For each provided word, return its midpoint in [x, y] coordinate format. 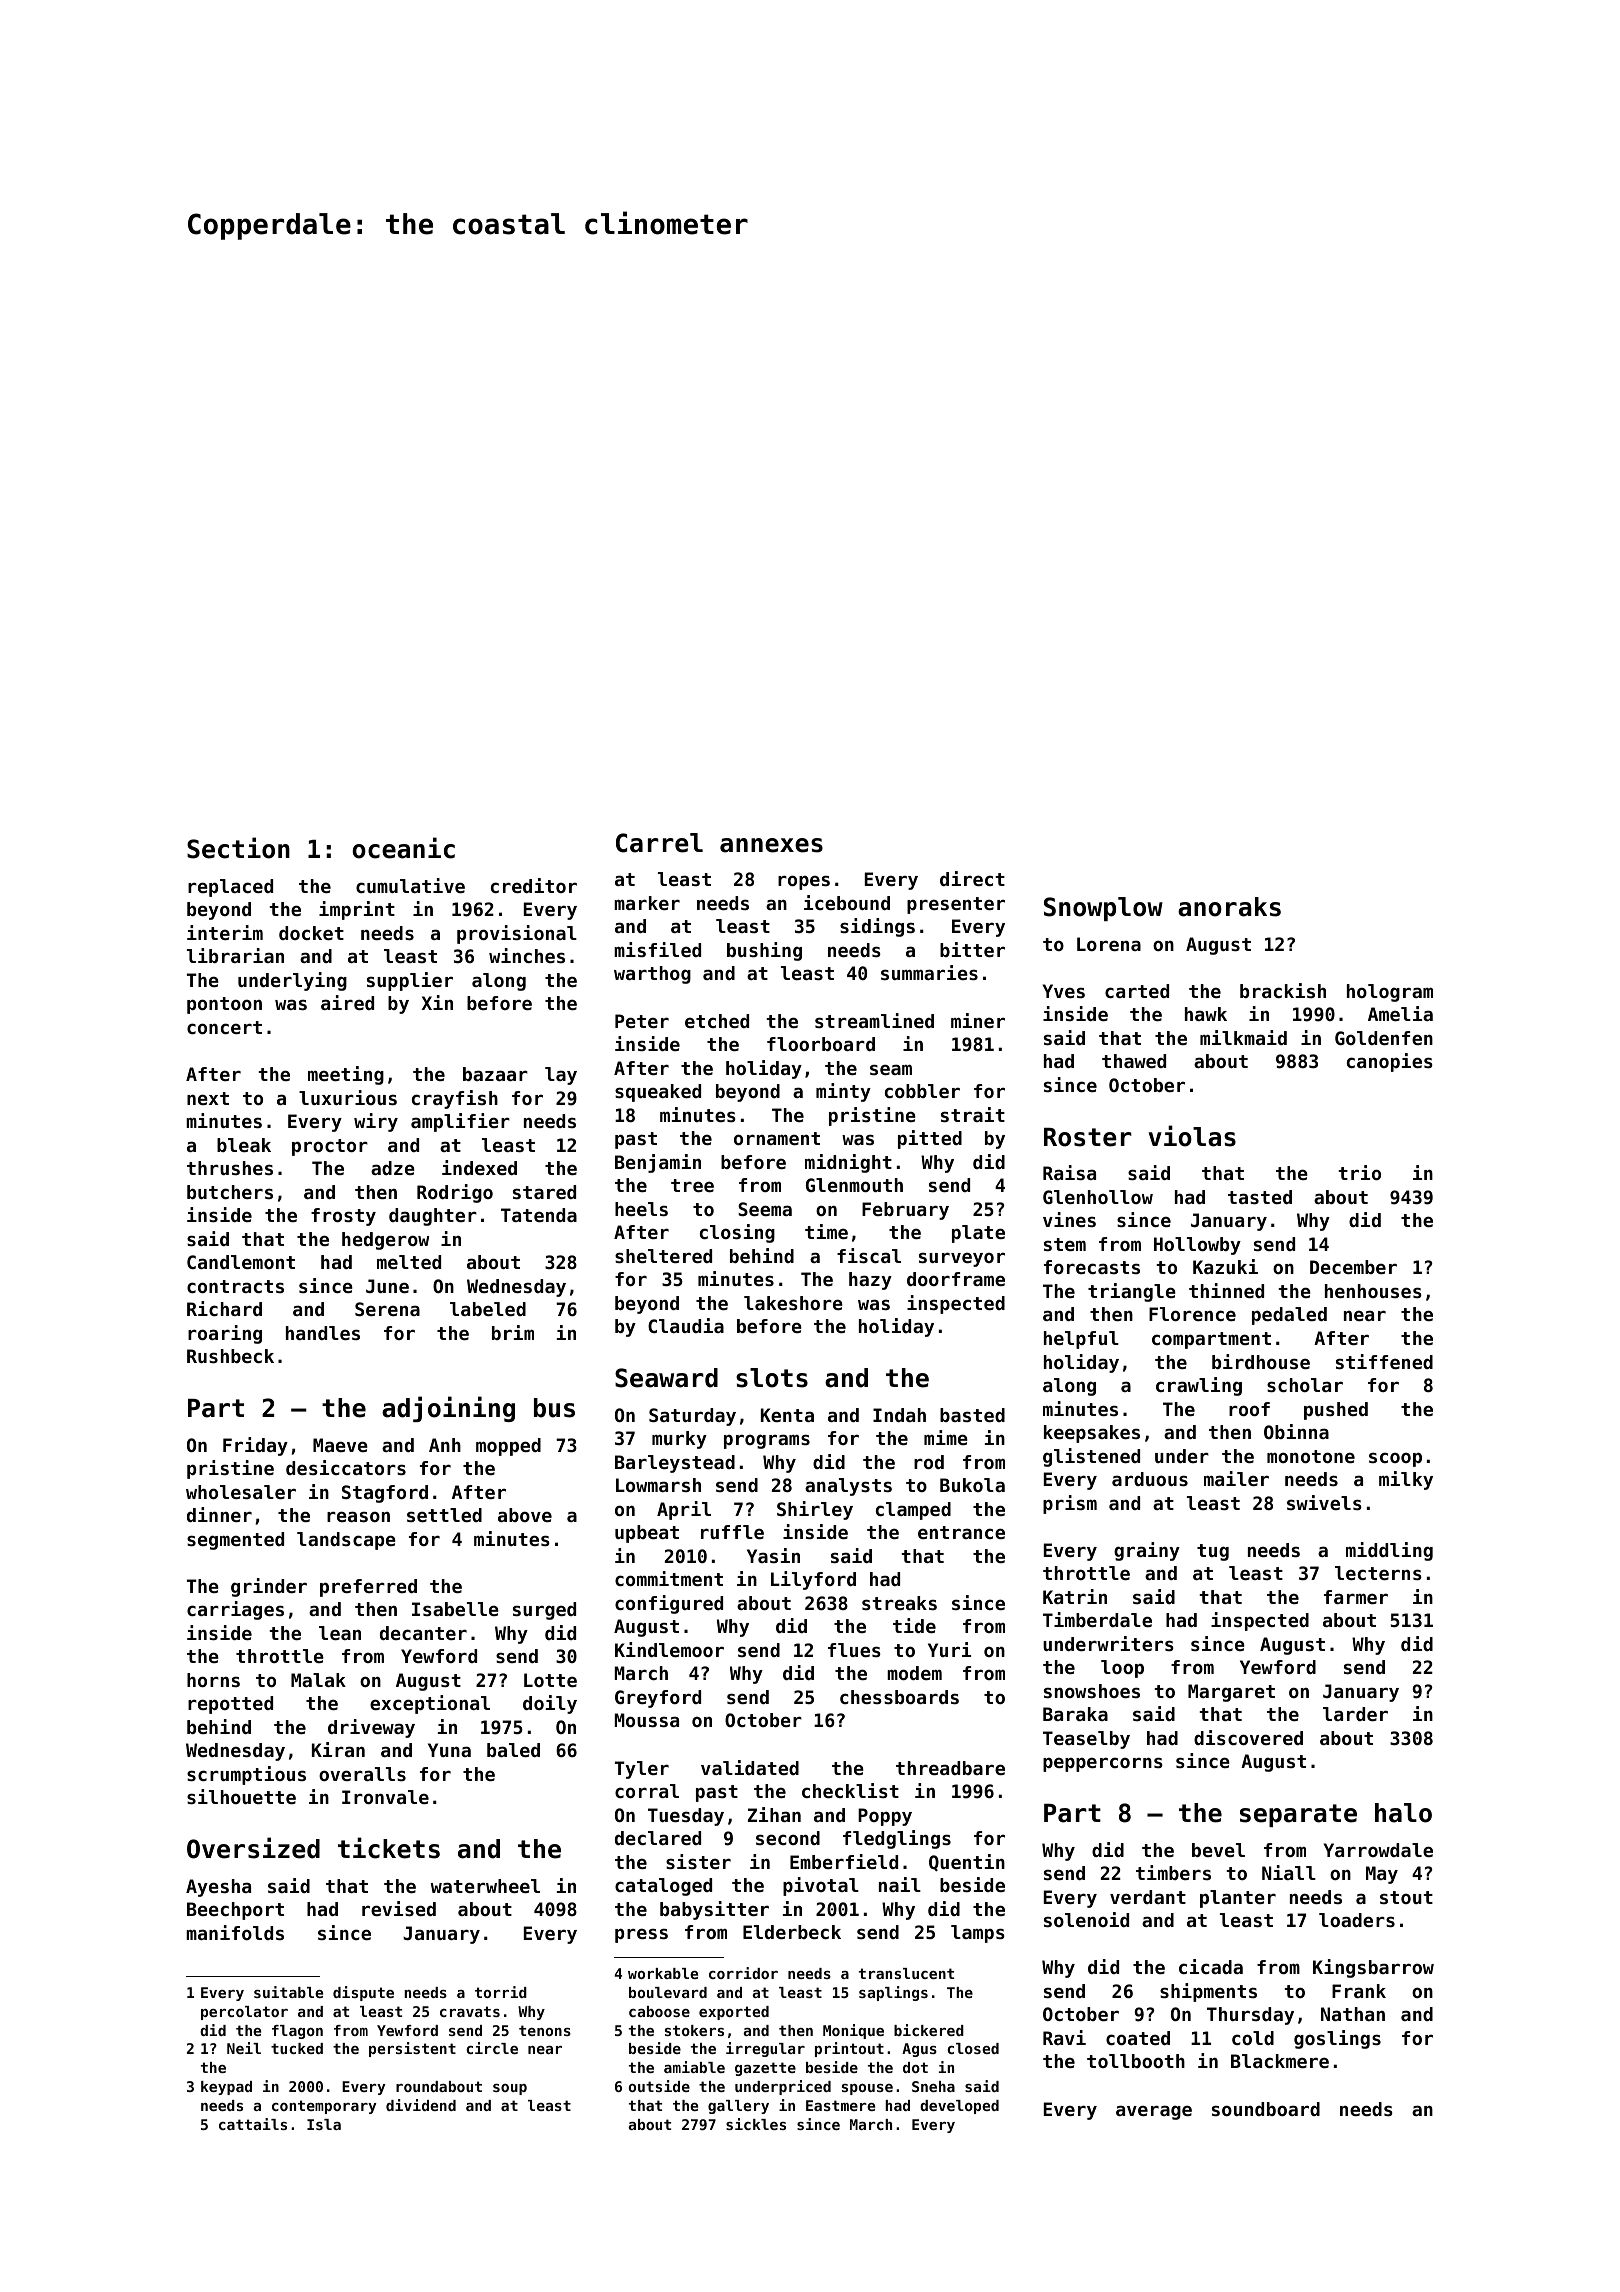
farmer [1356, 1597]
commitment [669, 1578]
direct [972, 878]
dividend [421, 2105]
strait [973, 1114]
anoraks [1229, 907]
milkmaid [1243, 1037]
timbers [1173, 1872]
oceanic [403, 848]
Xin [437, 1002]
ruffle [732, 1532]
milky [1406, 1480]
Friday [255, 1446]
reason [358, 1516]
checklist [850, 1790]
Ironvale [385, 1797]
